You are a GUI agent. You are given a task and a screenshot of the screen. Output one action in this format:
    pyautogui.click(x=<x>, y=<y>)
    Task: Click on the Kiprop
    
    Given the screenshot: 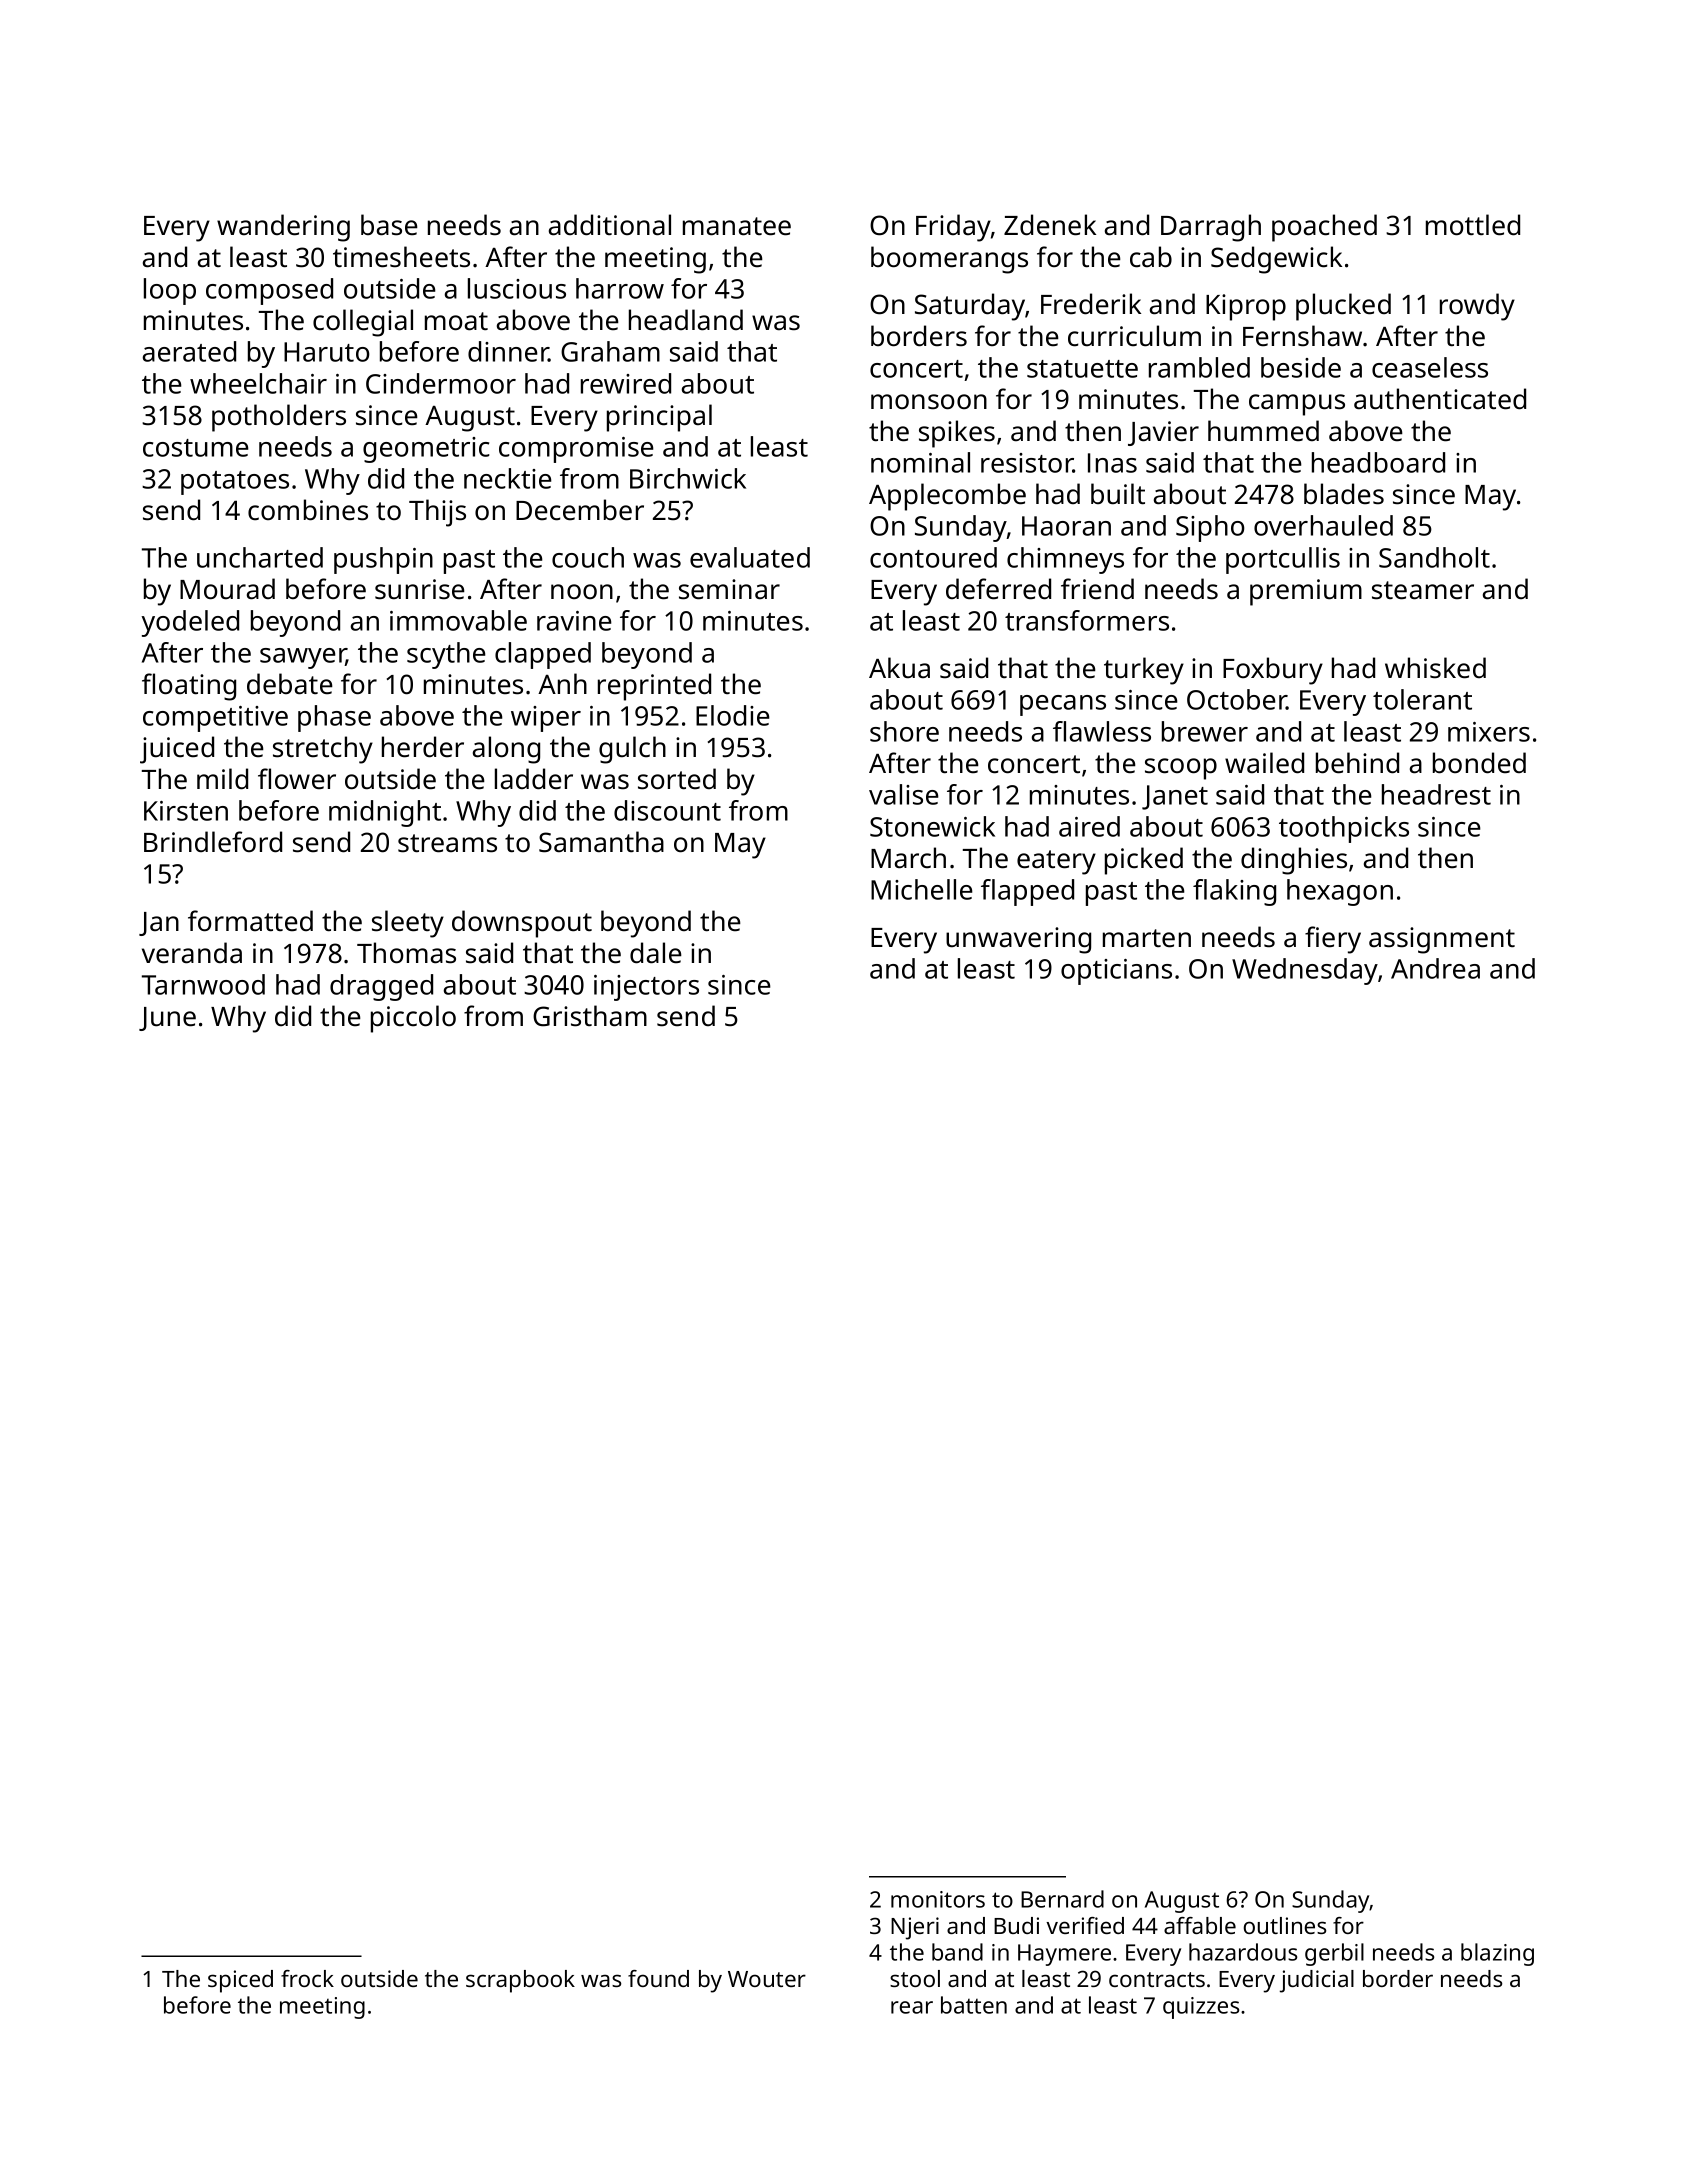 What is the action you would take?
    pyautogui.click(x=1246, y=307)
